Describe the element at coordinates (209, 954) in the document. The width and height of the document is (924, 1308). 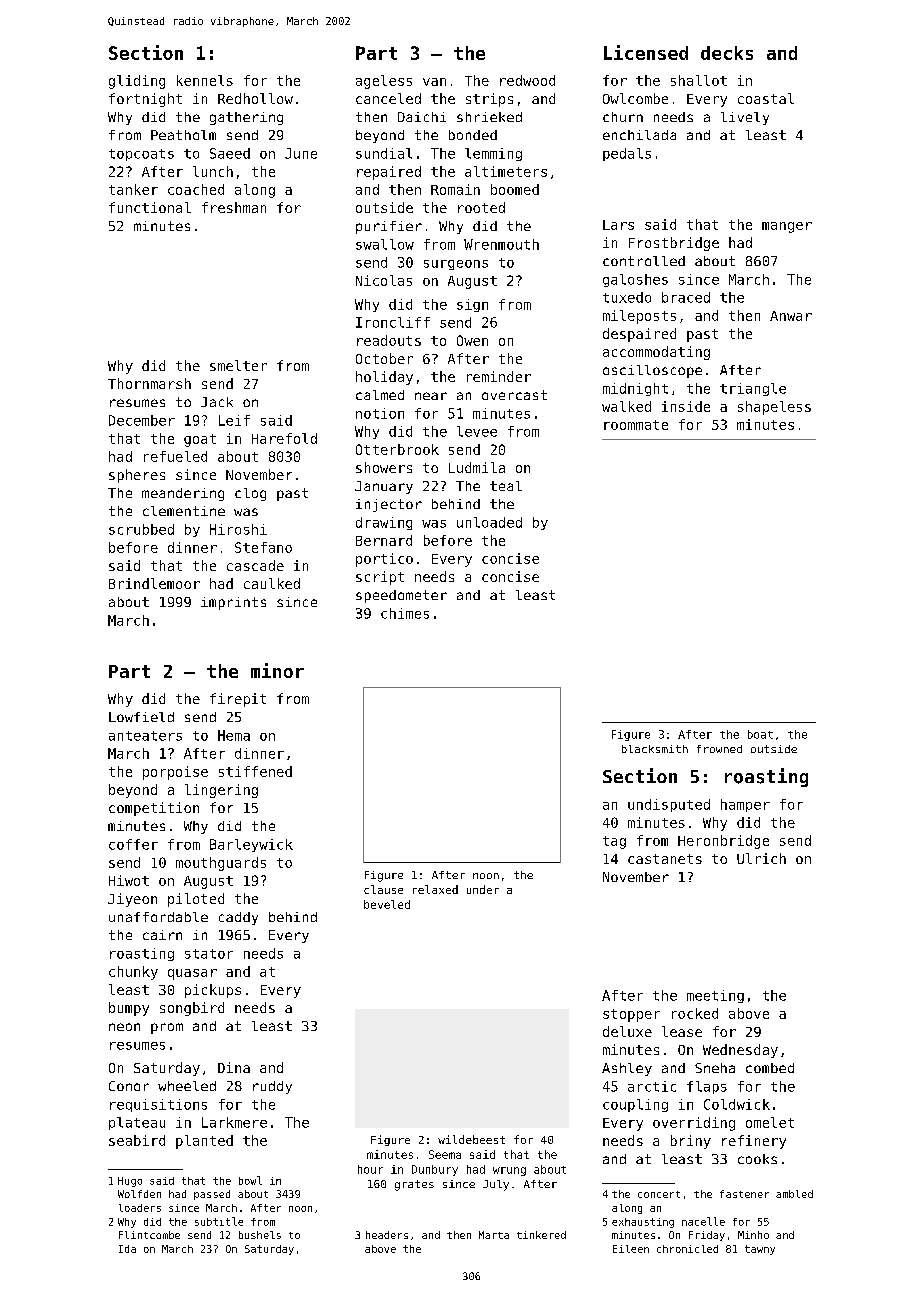
I see `stator` at that location.
